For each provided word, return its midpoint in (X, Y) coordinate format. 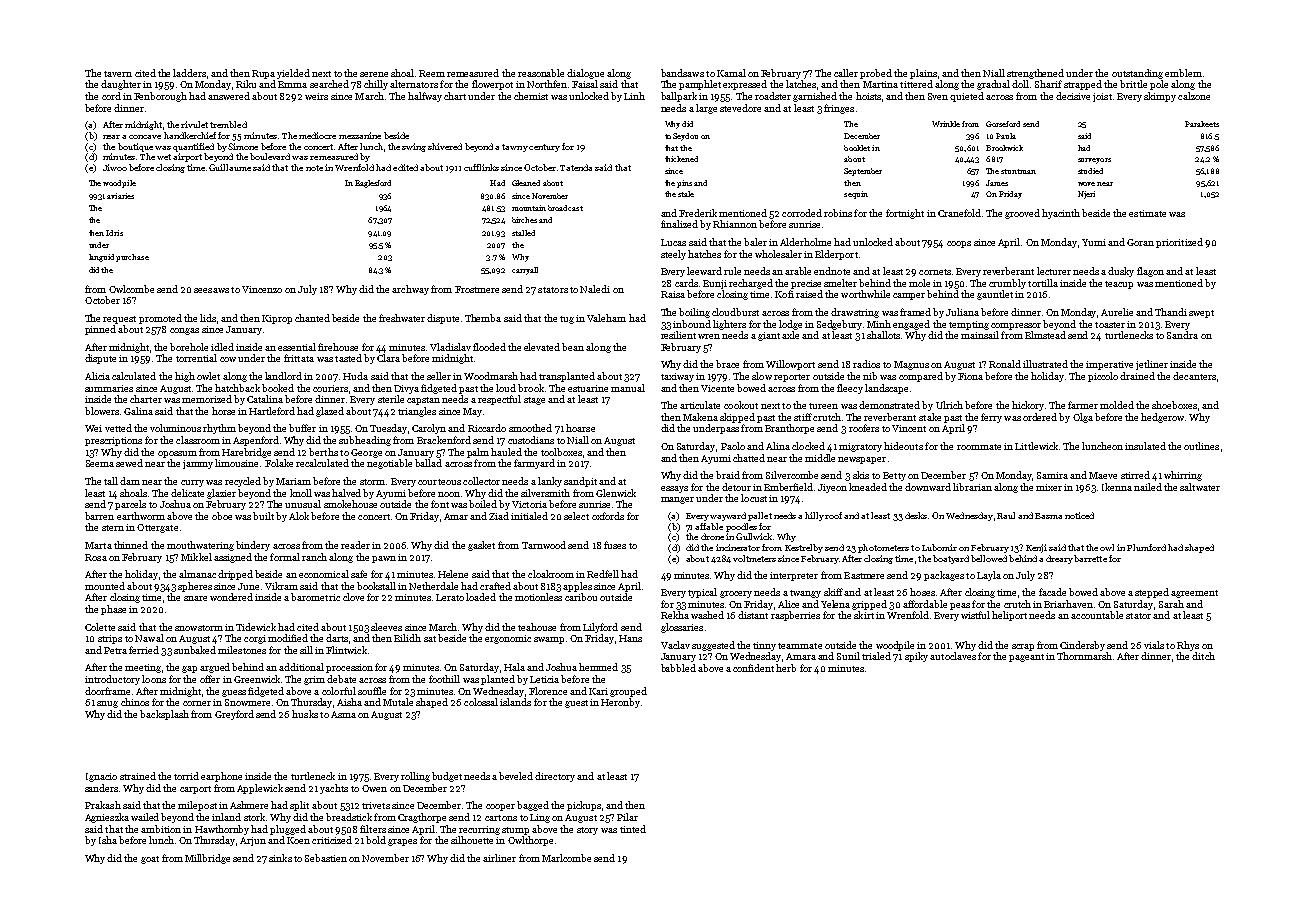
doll (1020, 84)
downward (928, 487)
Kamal (731, 73)
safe (359, 574)
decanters (1194, 376)
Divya (406, 389)
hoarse (580, 428)
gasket (481, 546)
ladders (189, 73)
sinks (280, 858)
